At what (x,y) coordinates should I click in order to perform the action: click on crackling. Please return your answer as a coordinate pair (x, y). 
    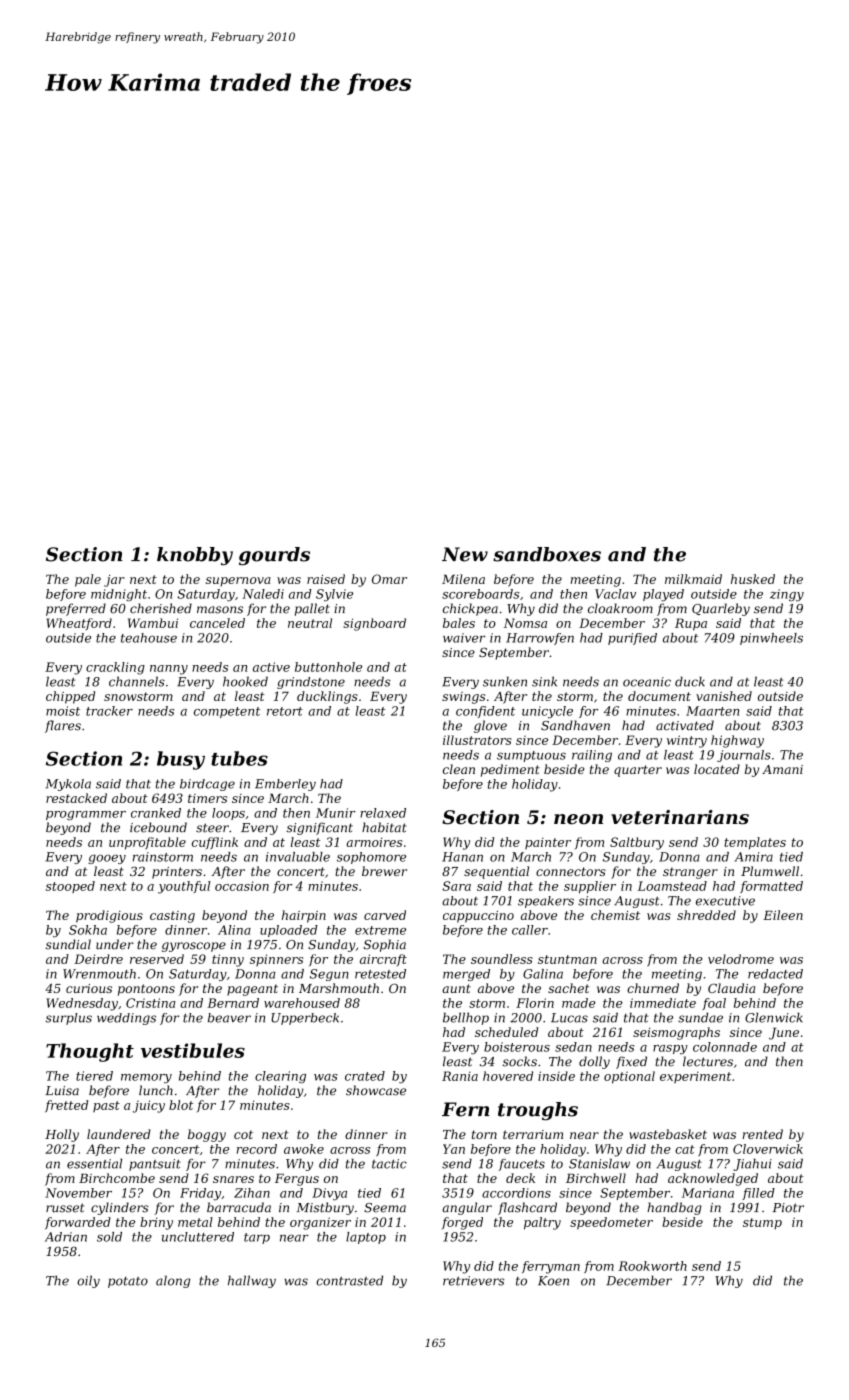
    Looking at the image, I should click on (115, 668).
